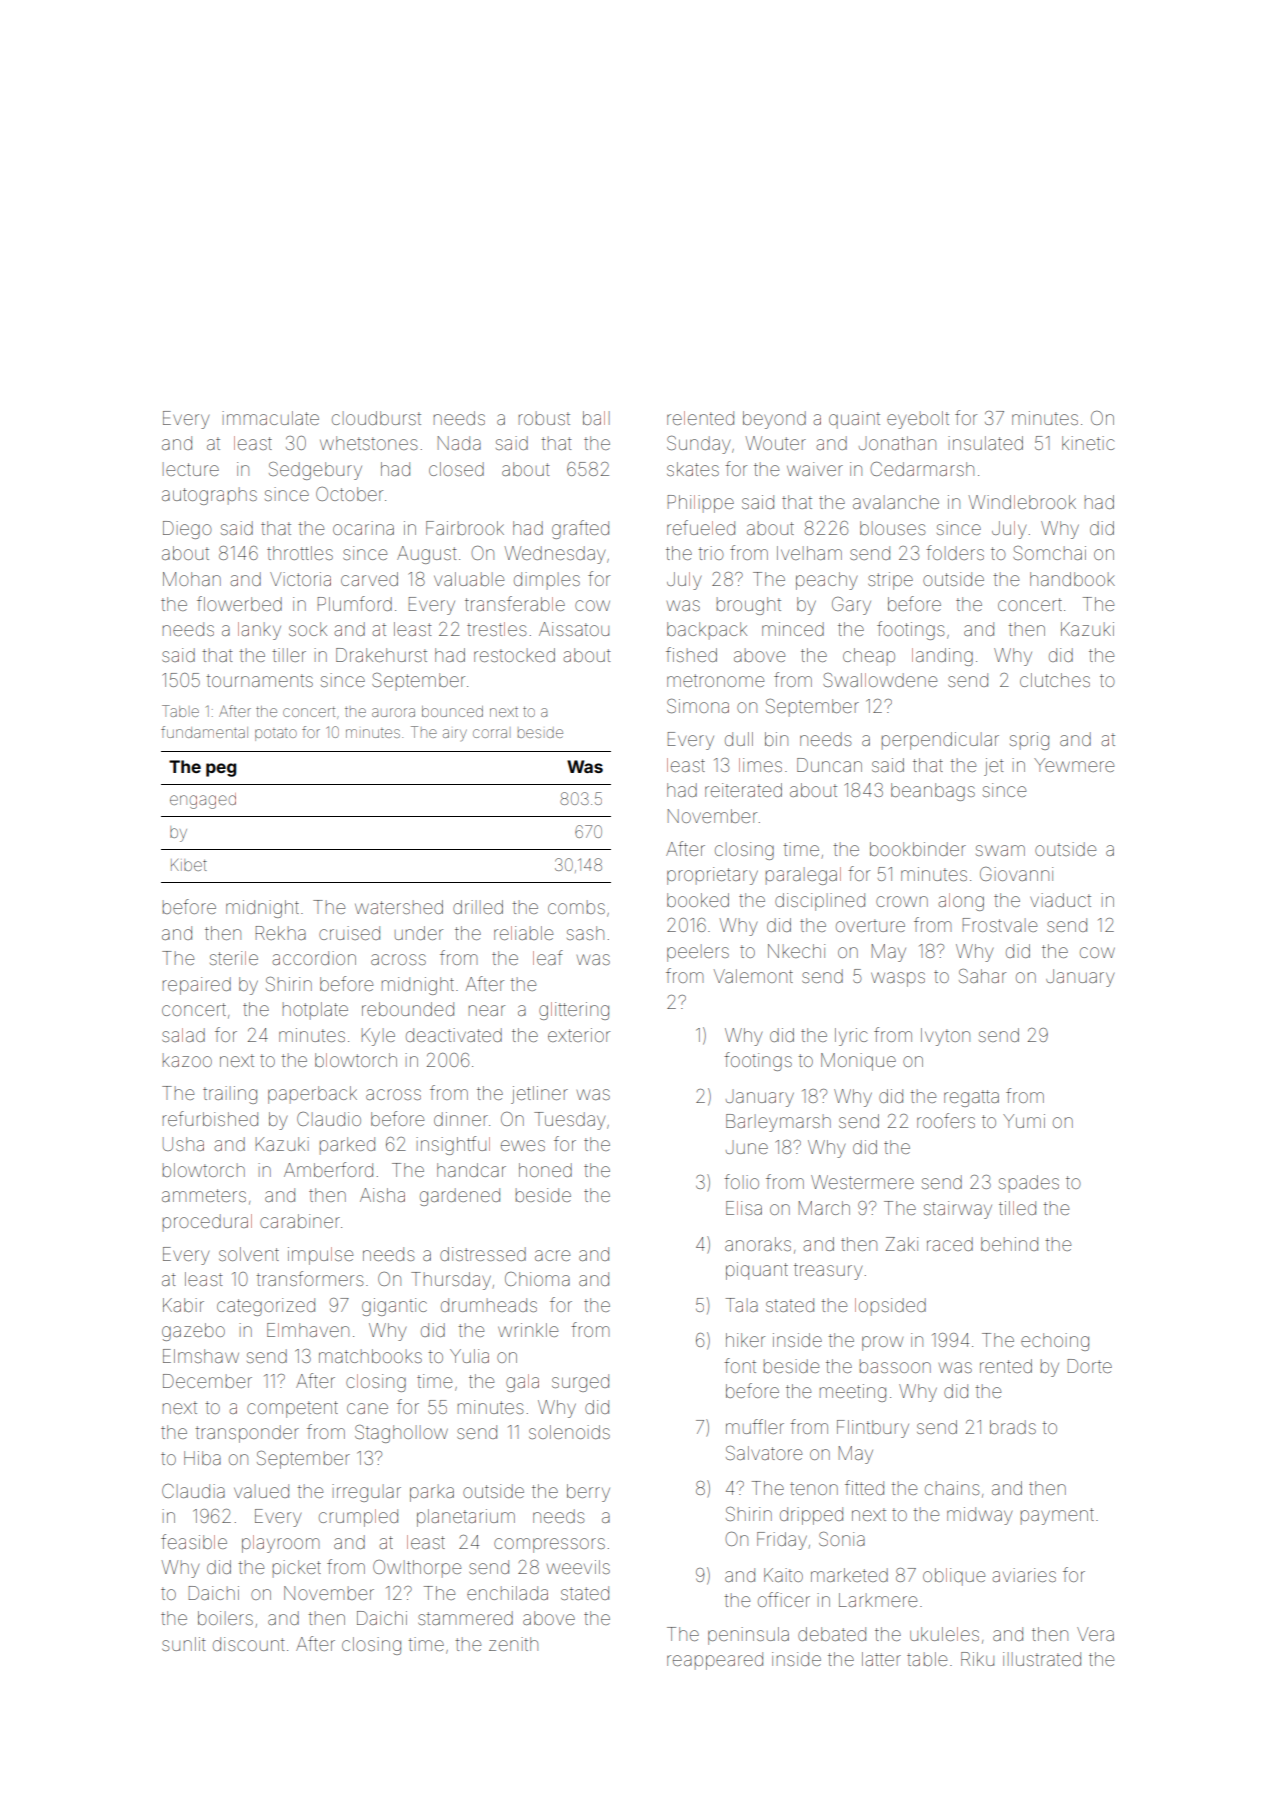 This screenshot has width=1277, height=1806. What do you see at coordinates (1060, 900) in the screenshot?
I see `viaduct` at bounding box center [1060, 900].
